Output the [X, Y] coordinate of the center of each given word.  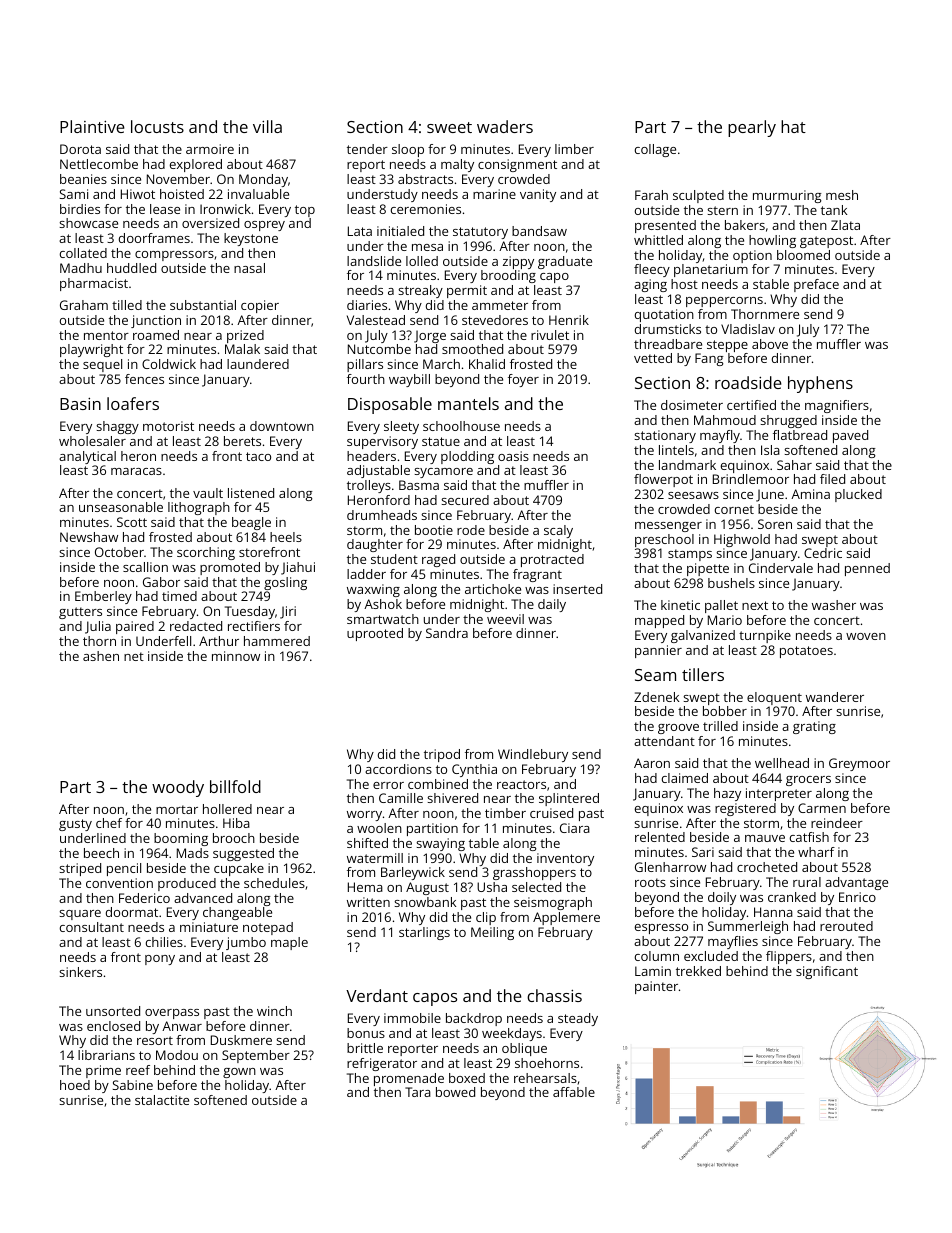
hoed [75, 1085]
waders [505, 126]
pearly [752, 128]
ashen [101, 656]
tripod [442, 755]
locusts [157, 126]
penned [867, 569]
